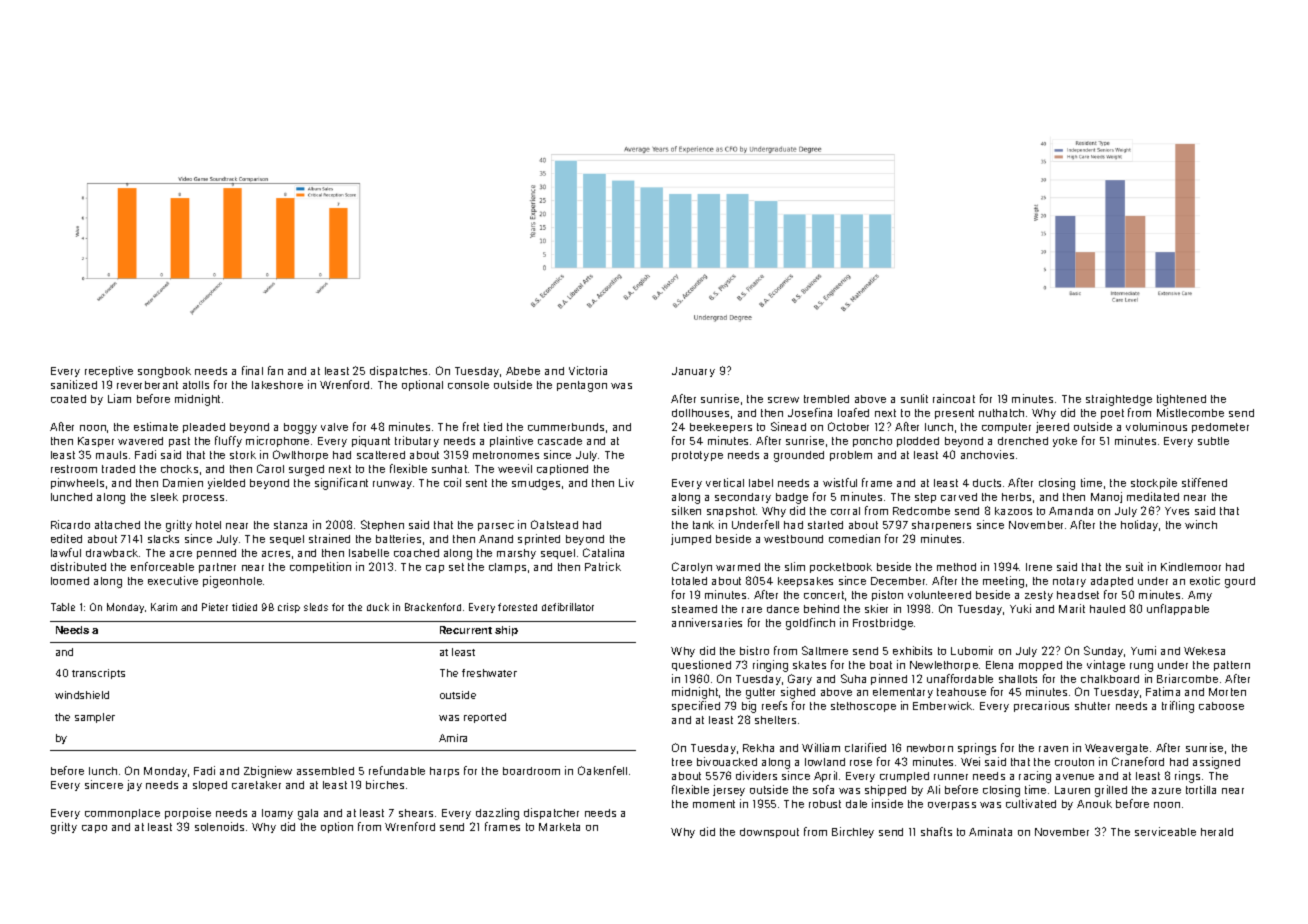 The height and width of the screenshot is (924, 1308). What do you see at coordinates (1053, 749) in the screenshot?
I see `raven` at bounding box center [1053, 749].
